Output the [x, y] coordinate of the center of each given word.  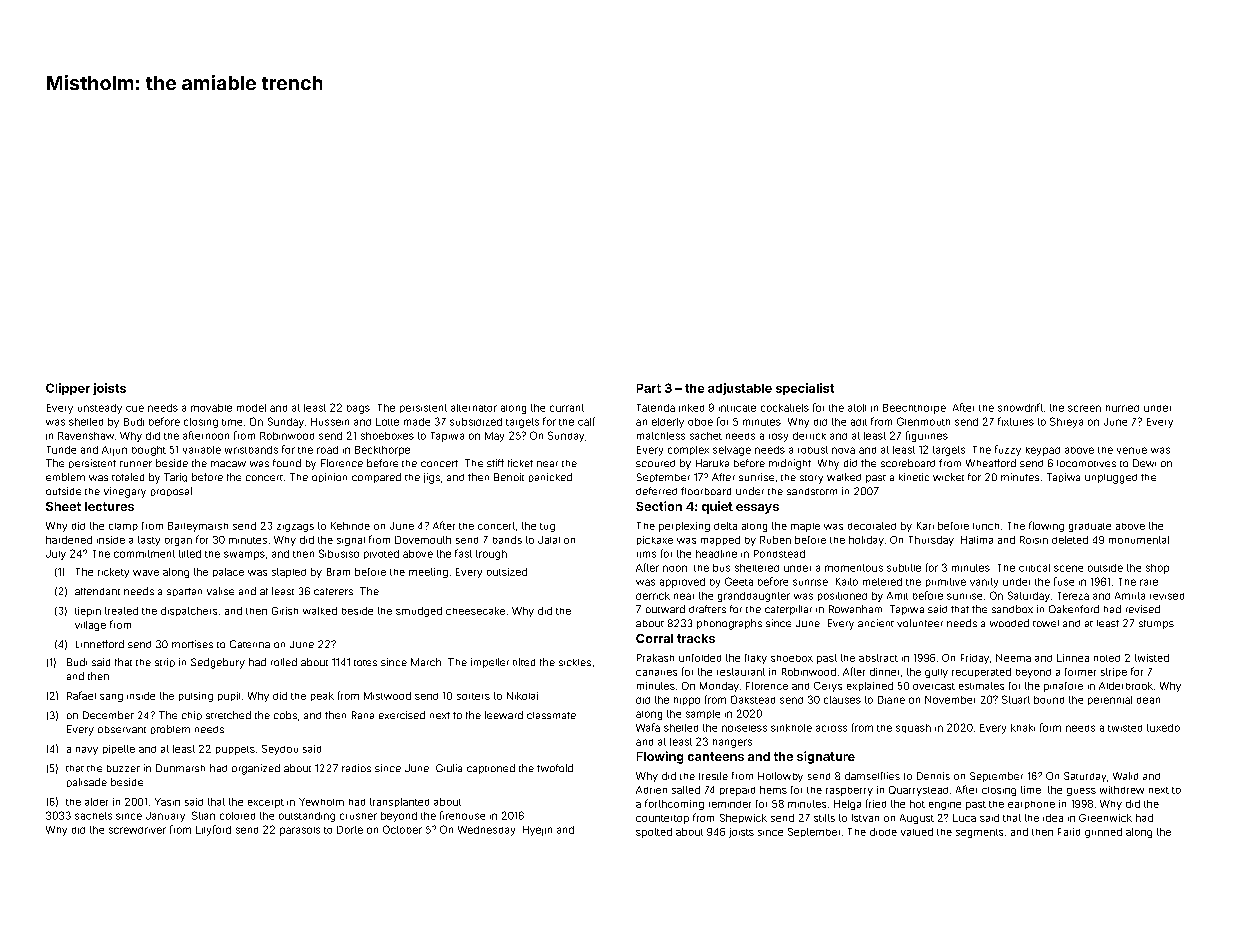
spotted [654, 833]
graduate [1090, 527]
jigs [432, 478]
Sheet [63, 506]
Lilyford [213, 830]
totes [365, 663]
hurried [1122, 408]
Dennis [933, 776]
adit [859, 422]
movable [211, 408]
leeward [504, 715]
